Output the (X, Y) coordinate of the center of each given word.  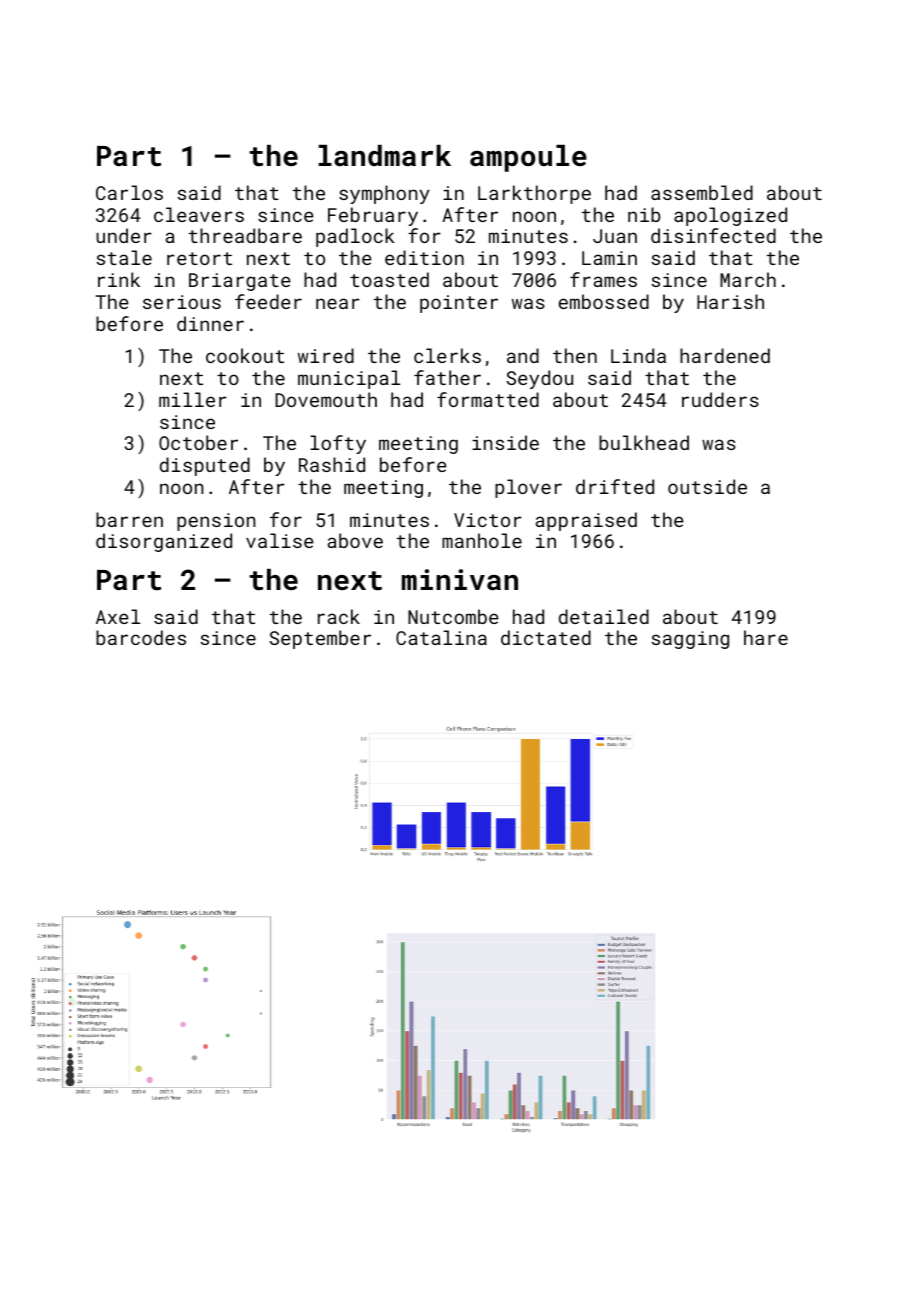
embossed (604, 301)
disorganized (164, 542)
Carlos (129, 192)
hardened (725, 355)
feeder (268, 301)
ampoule (528, 158)
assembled (702, 192)
